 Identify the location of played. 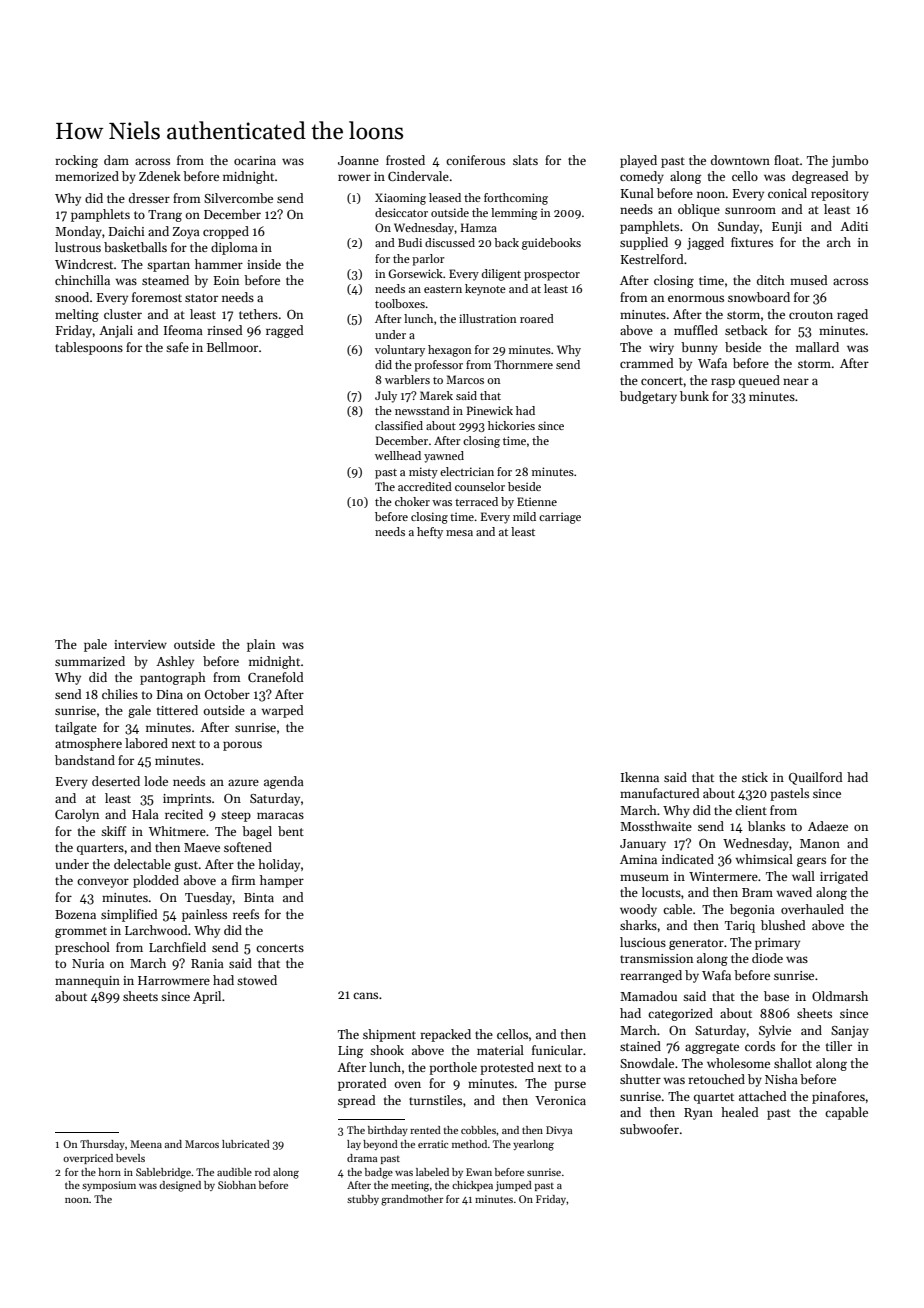
(638, 161).
